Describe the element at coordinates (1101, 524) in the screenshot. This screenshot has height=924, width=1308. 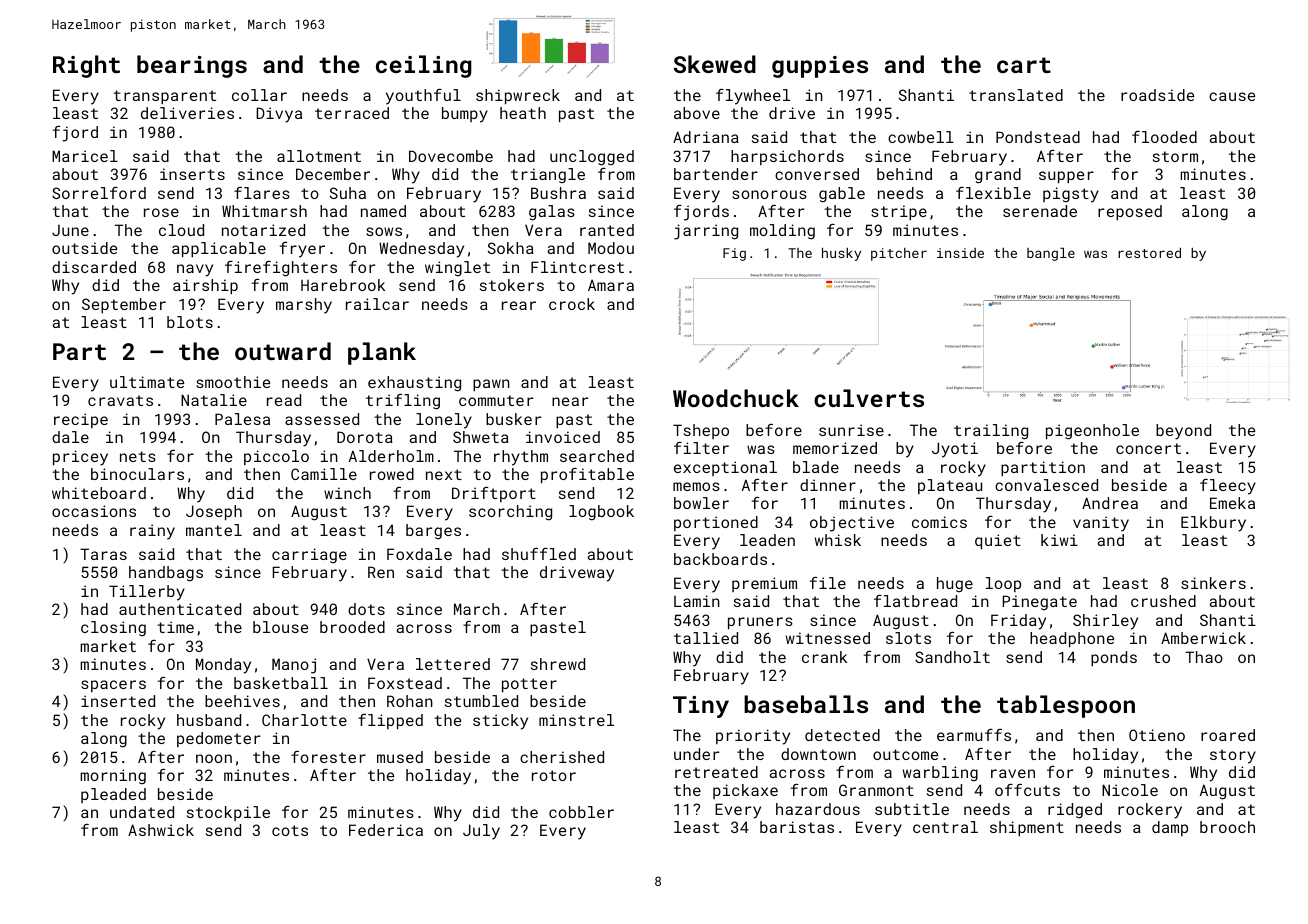
I see `vanity` at that location.
